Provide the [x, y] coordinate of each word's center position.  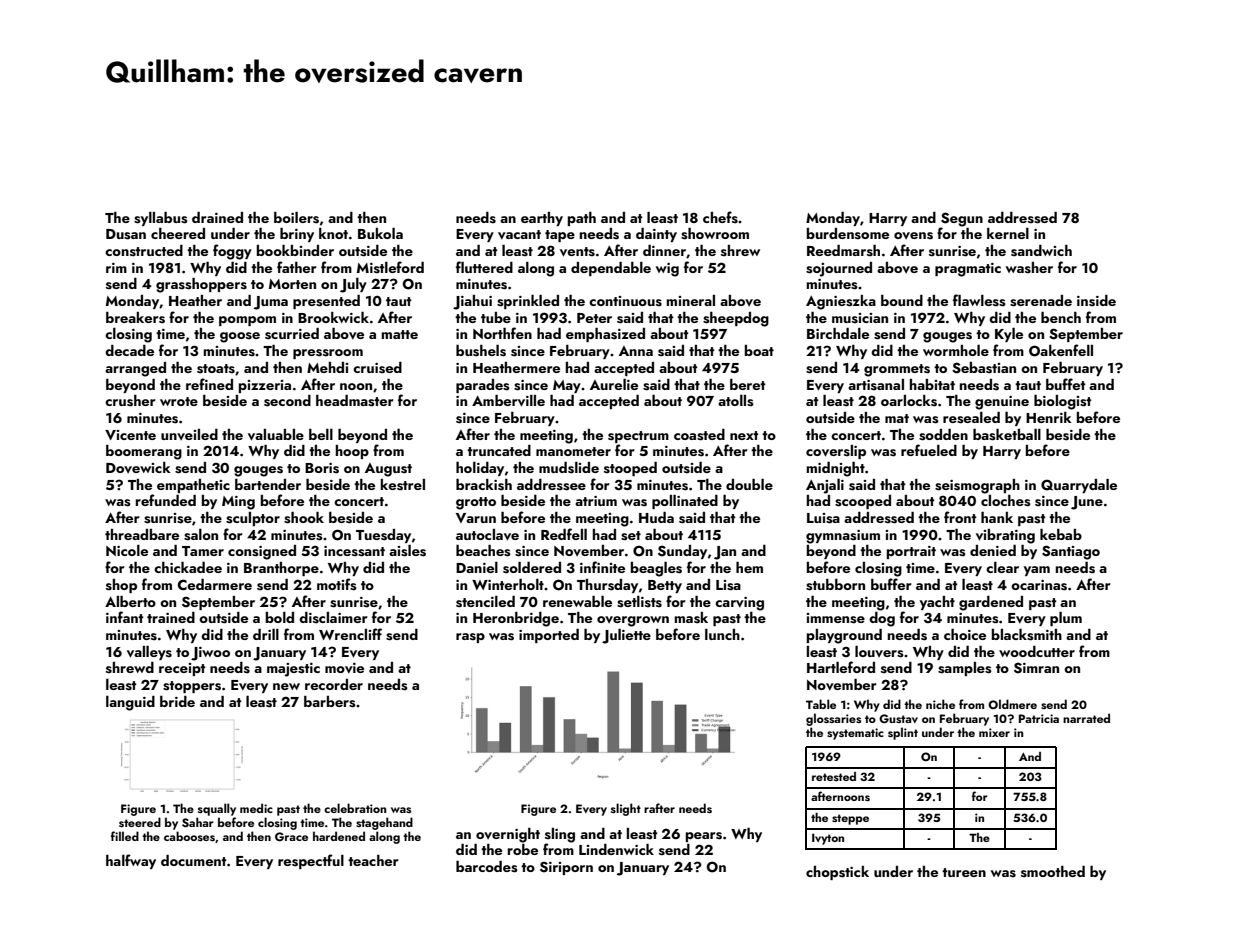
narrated [1086, 718]
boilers [296, 218]
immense [835, 618]
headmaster [355, 401]
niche [940, 704]
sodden [943, 435]
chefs [720, 217]
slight [626, 809]
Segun [962, 219]
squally [217, 809]
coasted [699, 435]
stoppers [192, 687]
